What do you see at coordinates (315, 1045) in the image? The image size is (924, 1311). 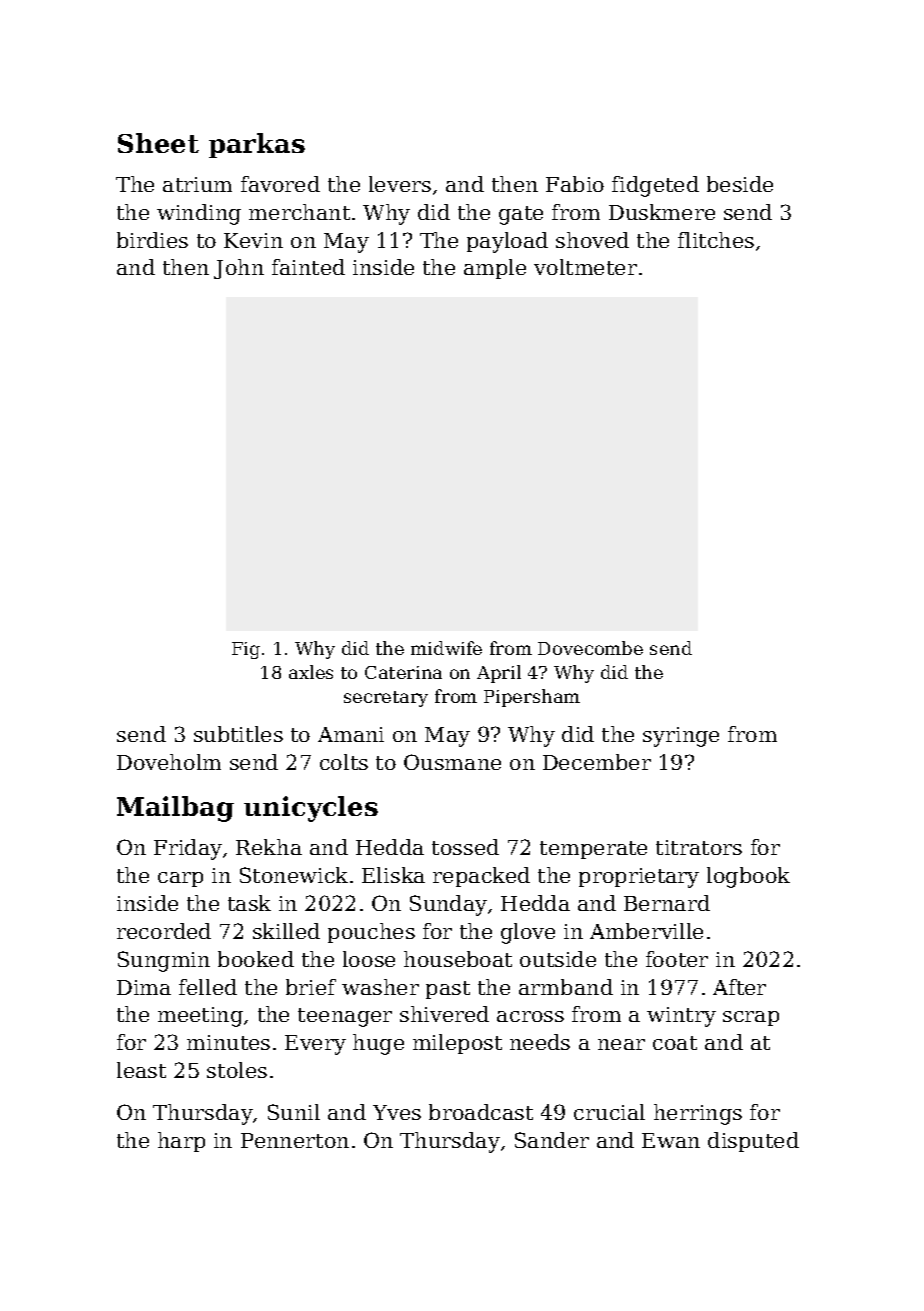 I see `Every` at bounding box center [315, 1045].
